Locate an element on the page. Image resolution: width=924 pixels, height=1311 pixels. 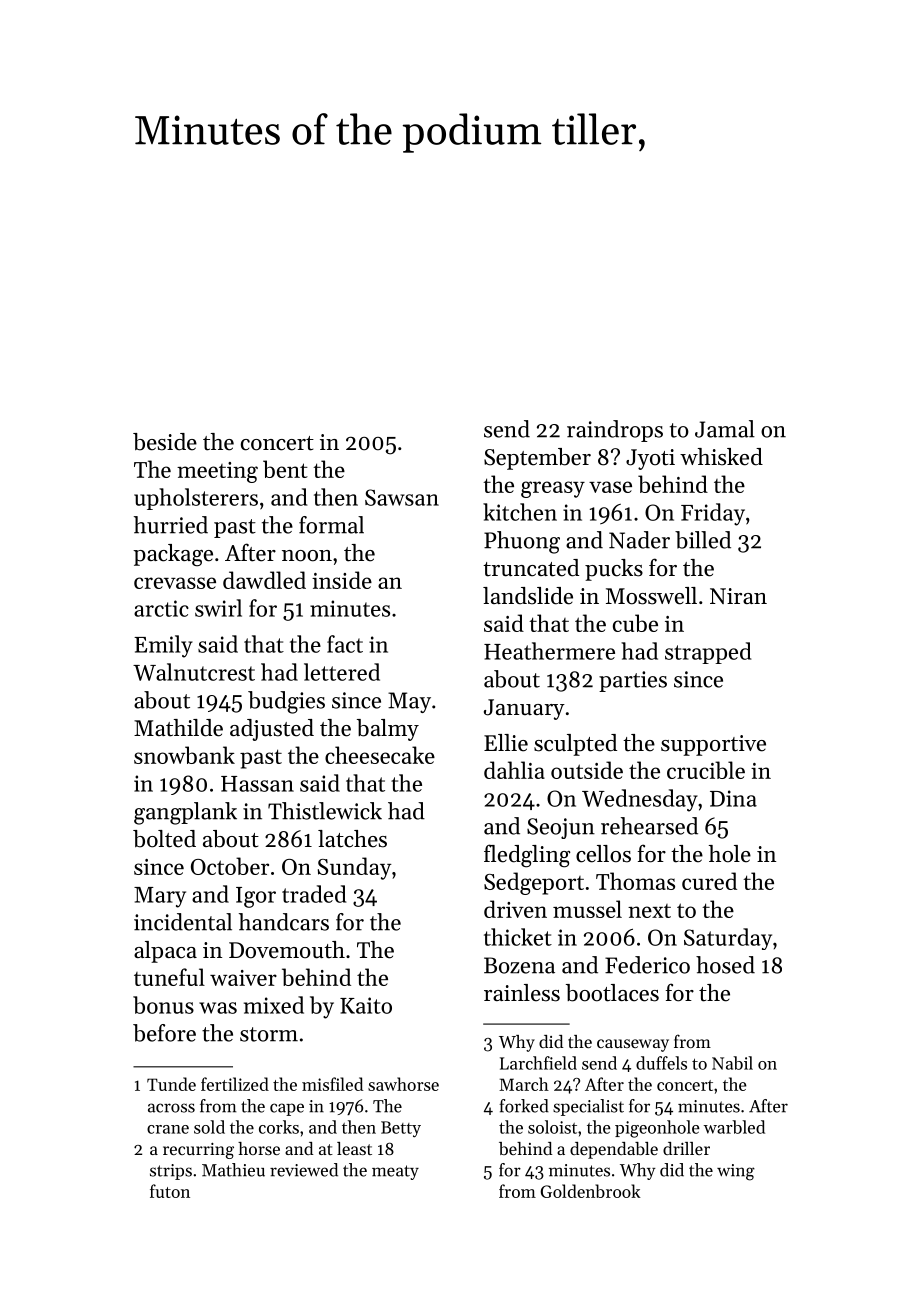
whisked is located at coordinates (721, 457).
